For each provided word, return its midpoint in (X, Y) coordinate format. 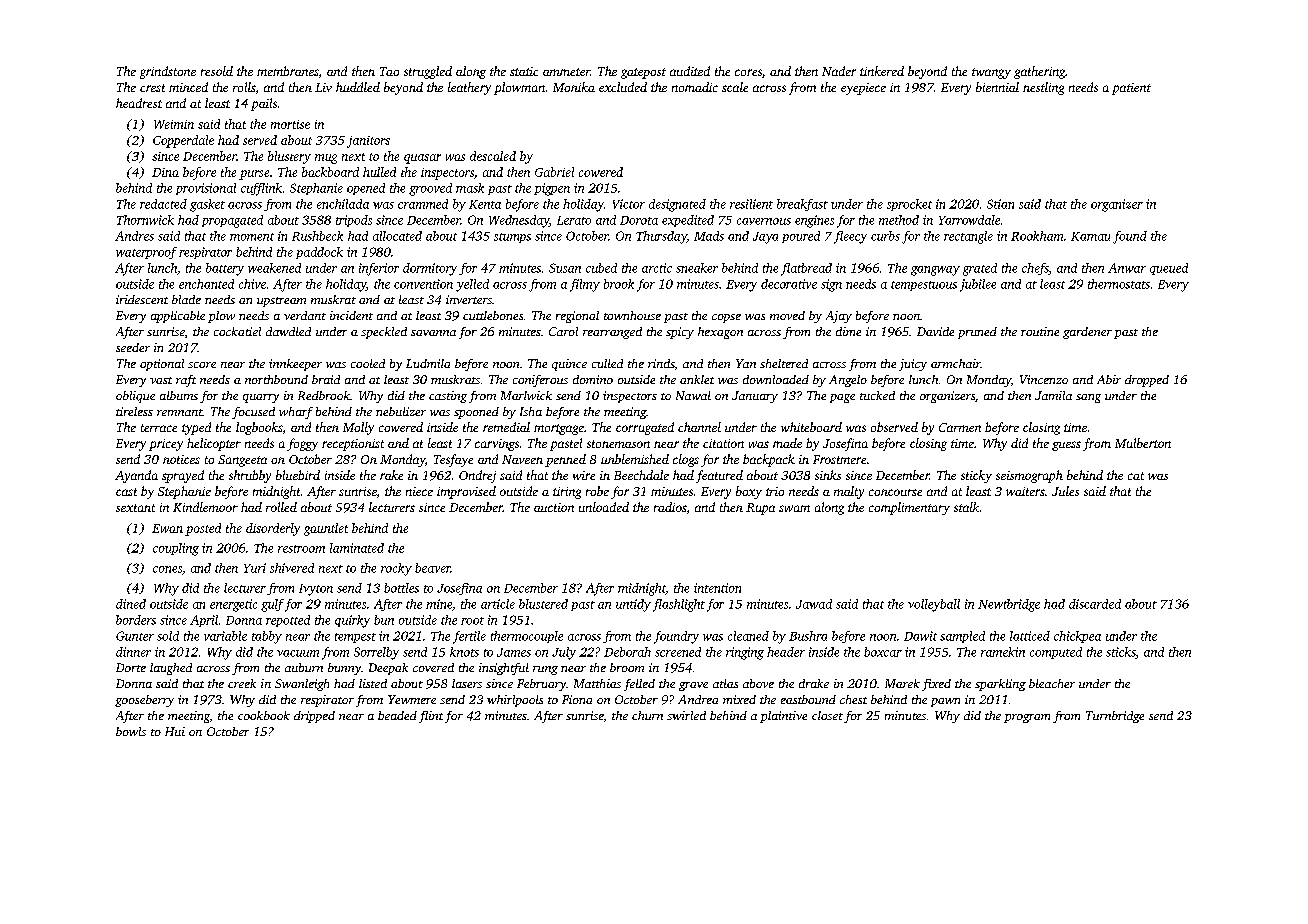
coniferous (540, 381)
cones (167, 569)
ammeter (566, 72)
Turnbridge (1115, 717)
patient (1131, 89)
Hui (175, 731)
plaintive (783, 717)
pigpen (552, 189)
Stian (1000, 204)
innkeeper (295, 365)
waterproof (146, 253)
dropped (1147, 381)
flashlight (679, 605)
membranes (288, 71)
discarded (1095, 604)
